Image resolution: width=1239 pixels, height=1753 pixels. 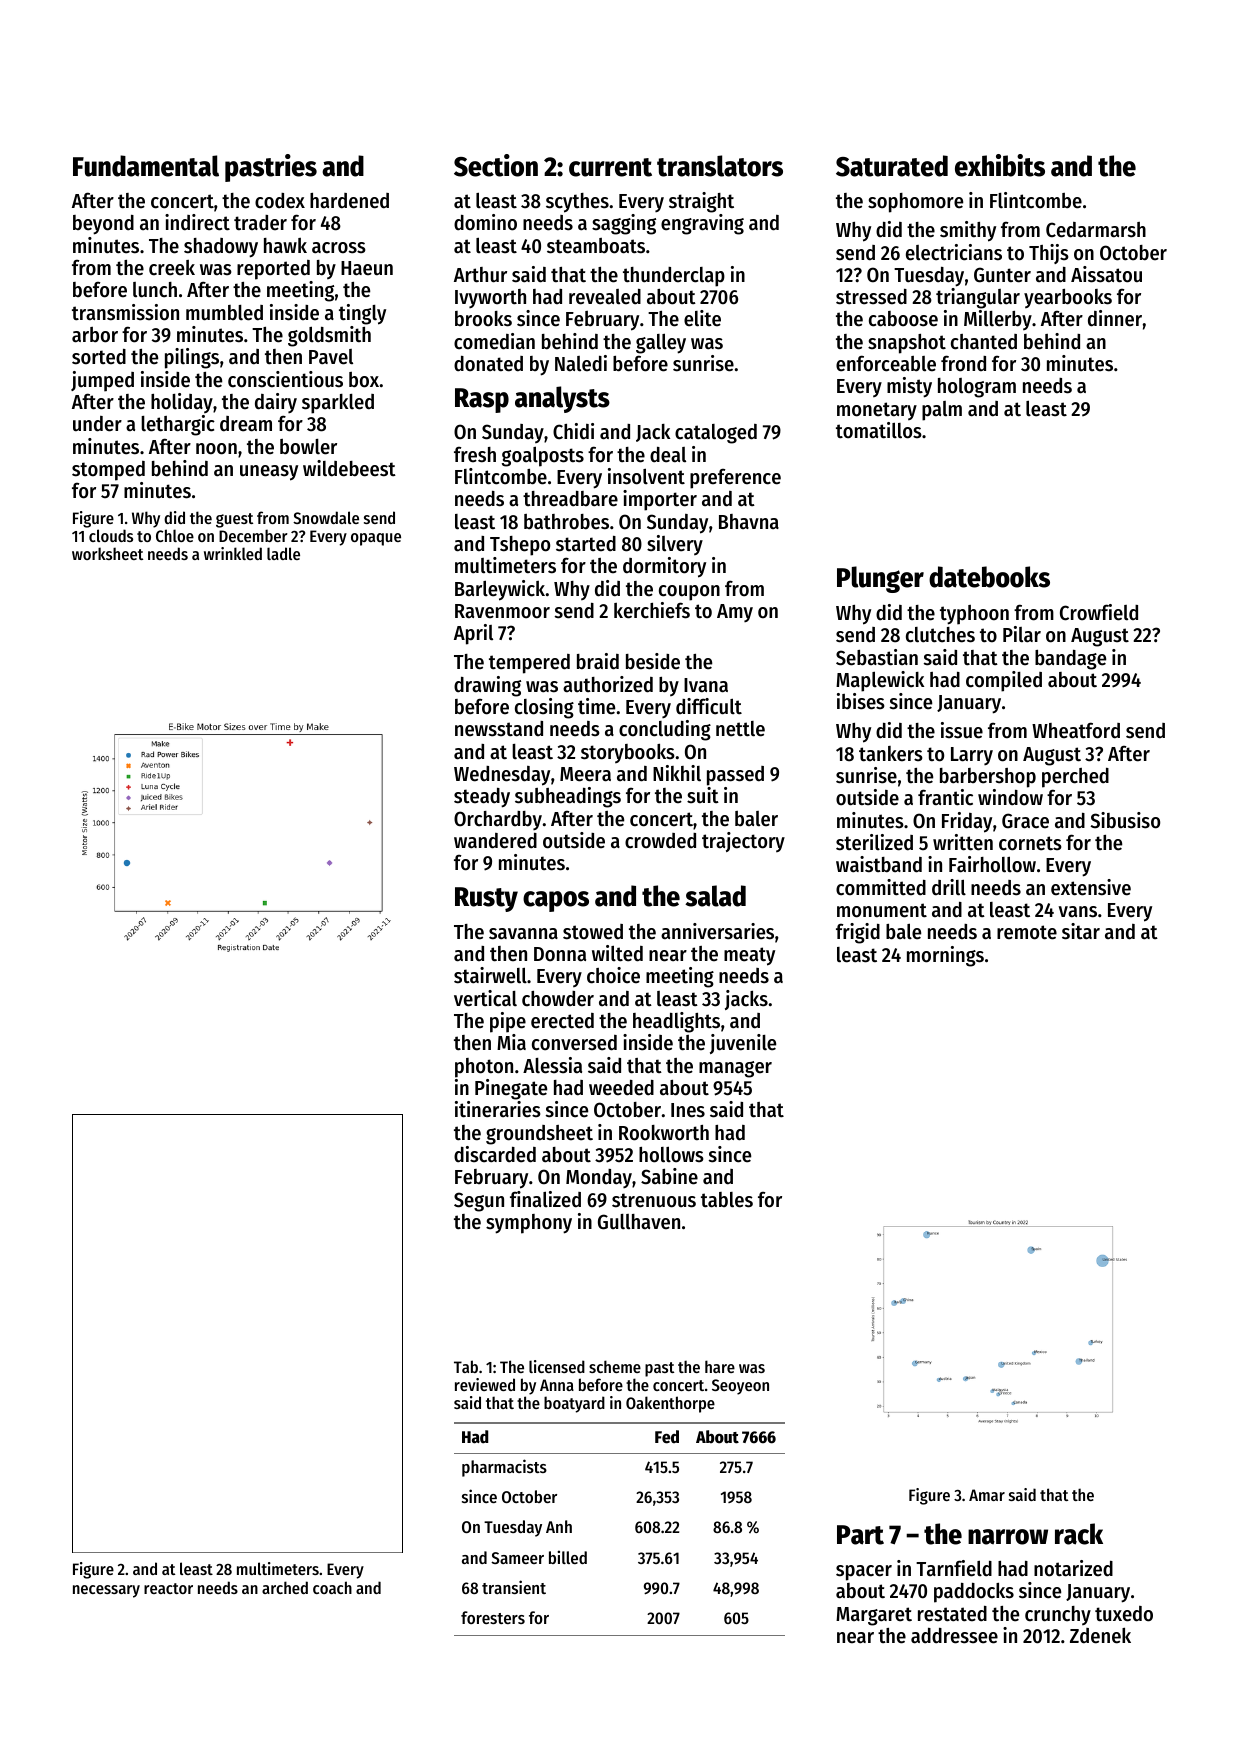 I want to click on photon, so click(x=484, y=1068).
